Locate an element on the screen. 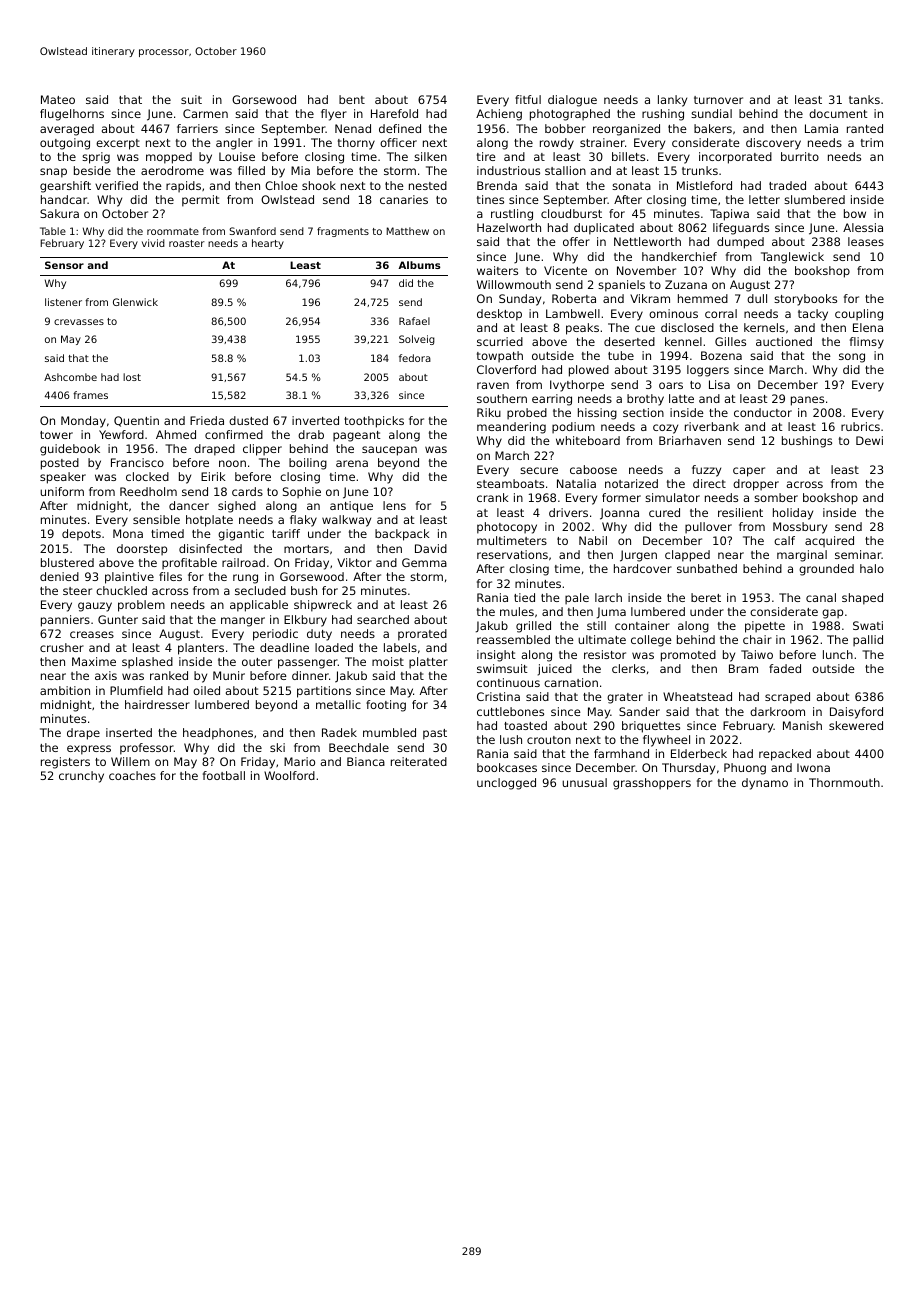 This screenshot has height=1308, width=924. coaches is located at coordinates (132, 775).
